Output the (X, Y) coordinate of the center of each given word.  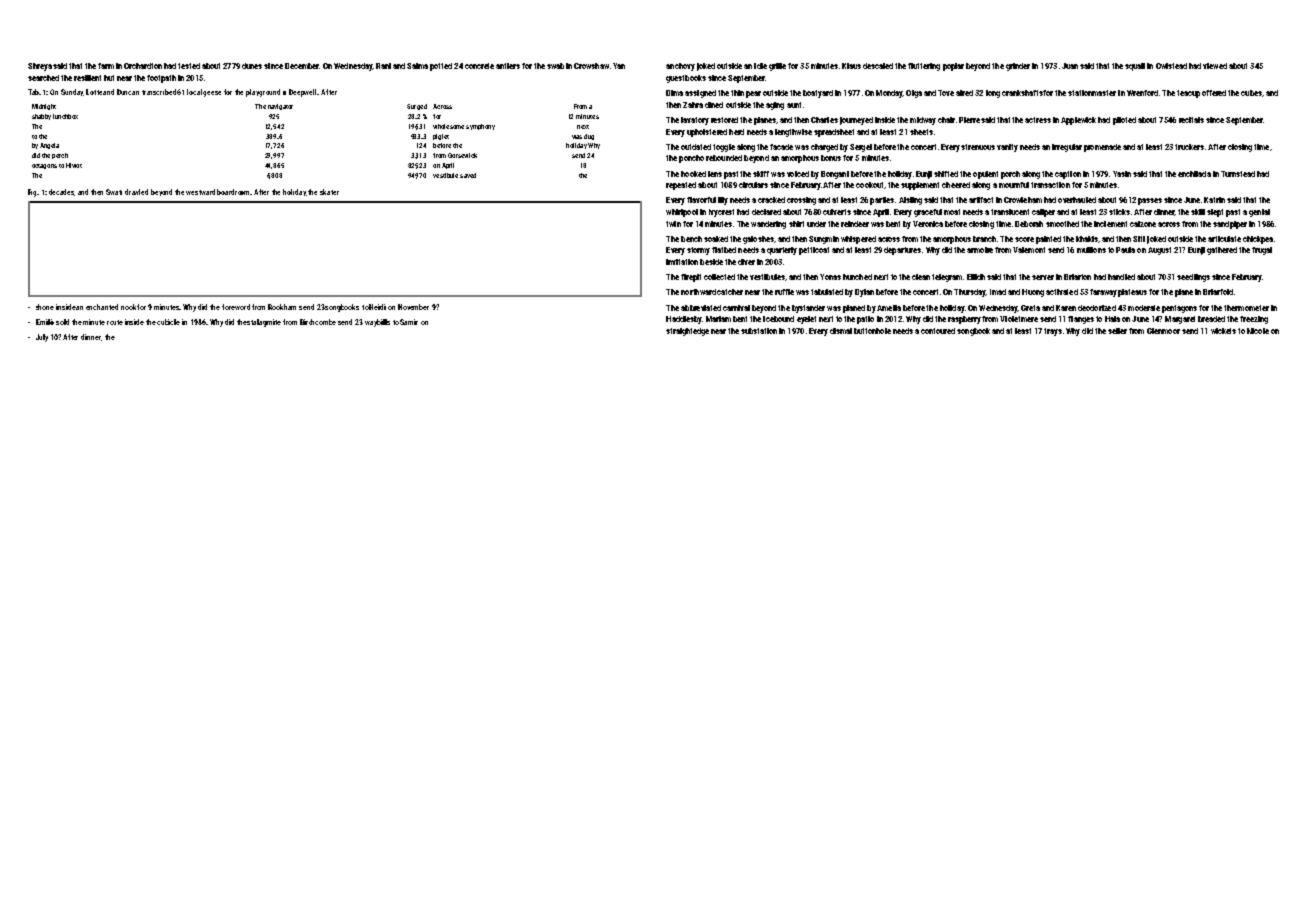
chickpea (1258, 240)
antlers (508, 66)
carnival (736, 308)
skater (329, 192)
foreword (236, 307)
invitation (682, 262)
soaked (716, 239)
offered (1214, 93)
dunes (252, 66)
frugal (1262, 251)
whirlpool (682, 213)
